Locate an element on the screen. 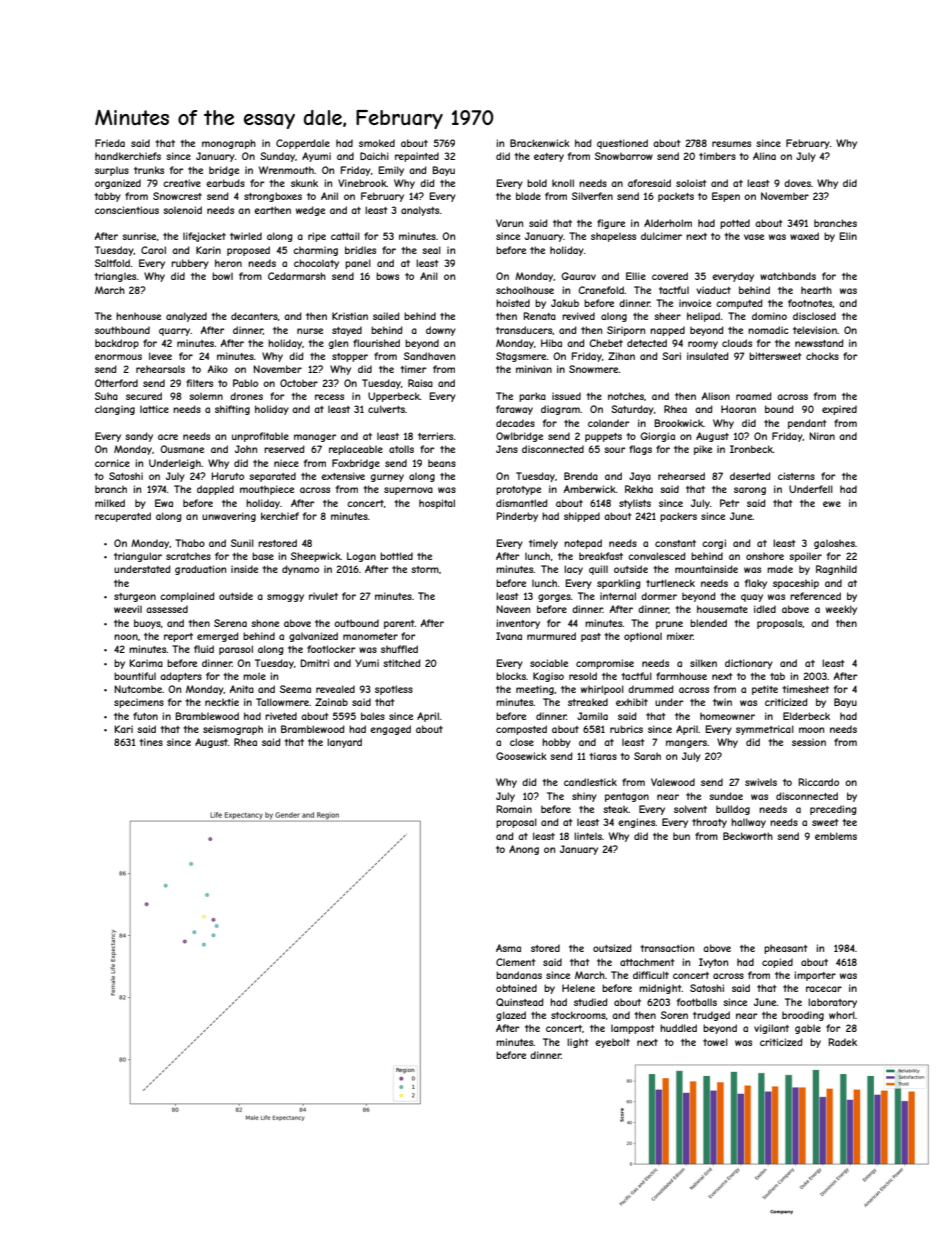 This screenshot has height=1233, width=952. solemn is located at coordinates (206, 396).
